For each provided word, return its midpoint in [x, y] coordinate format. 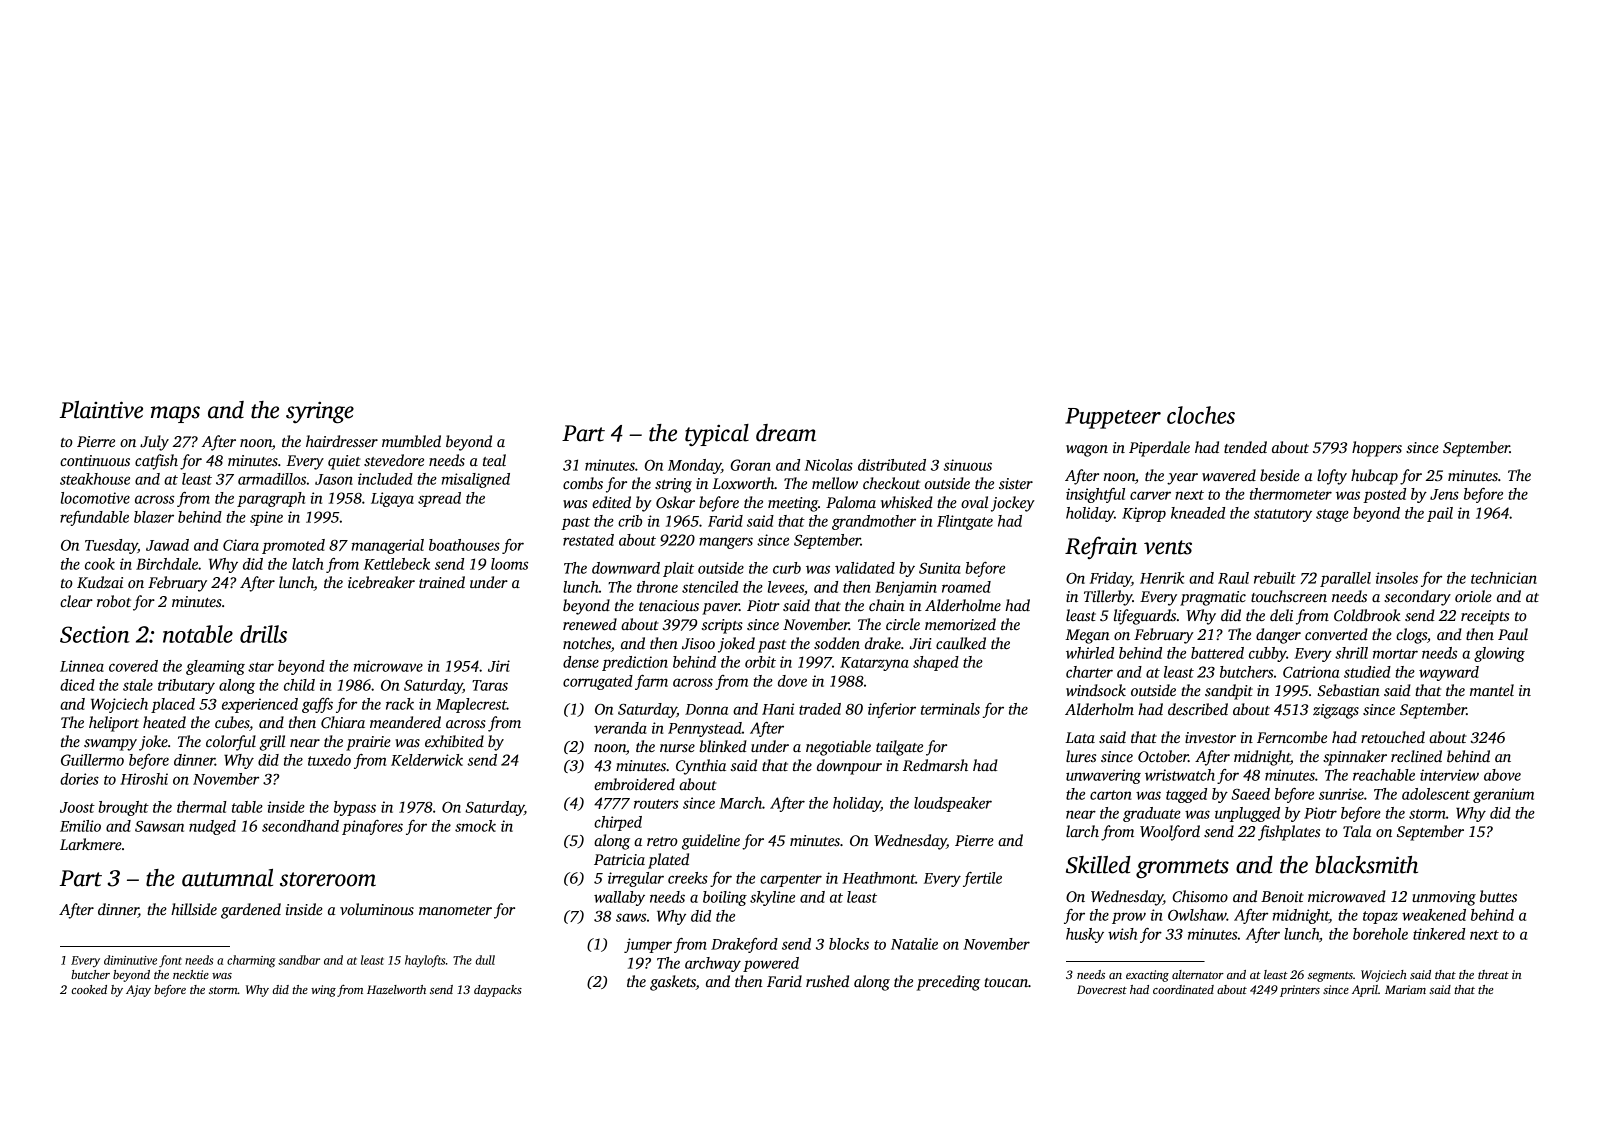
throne [657, 587]
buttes [1498, 896]
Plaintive [101, 410]
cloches [1201, 415]
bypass [355, 808]
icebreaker [381, 582]
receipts [1485, 617]
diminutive [130, 960]
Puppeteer [1113, 418]
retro [662, 841]
